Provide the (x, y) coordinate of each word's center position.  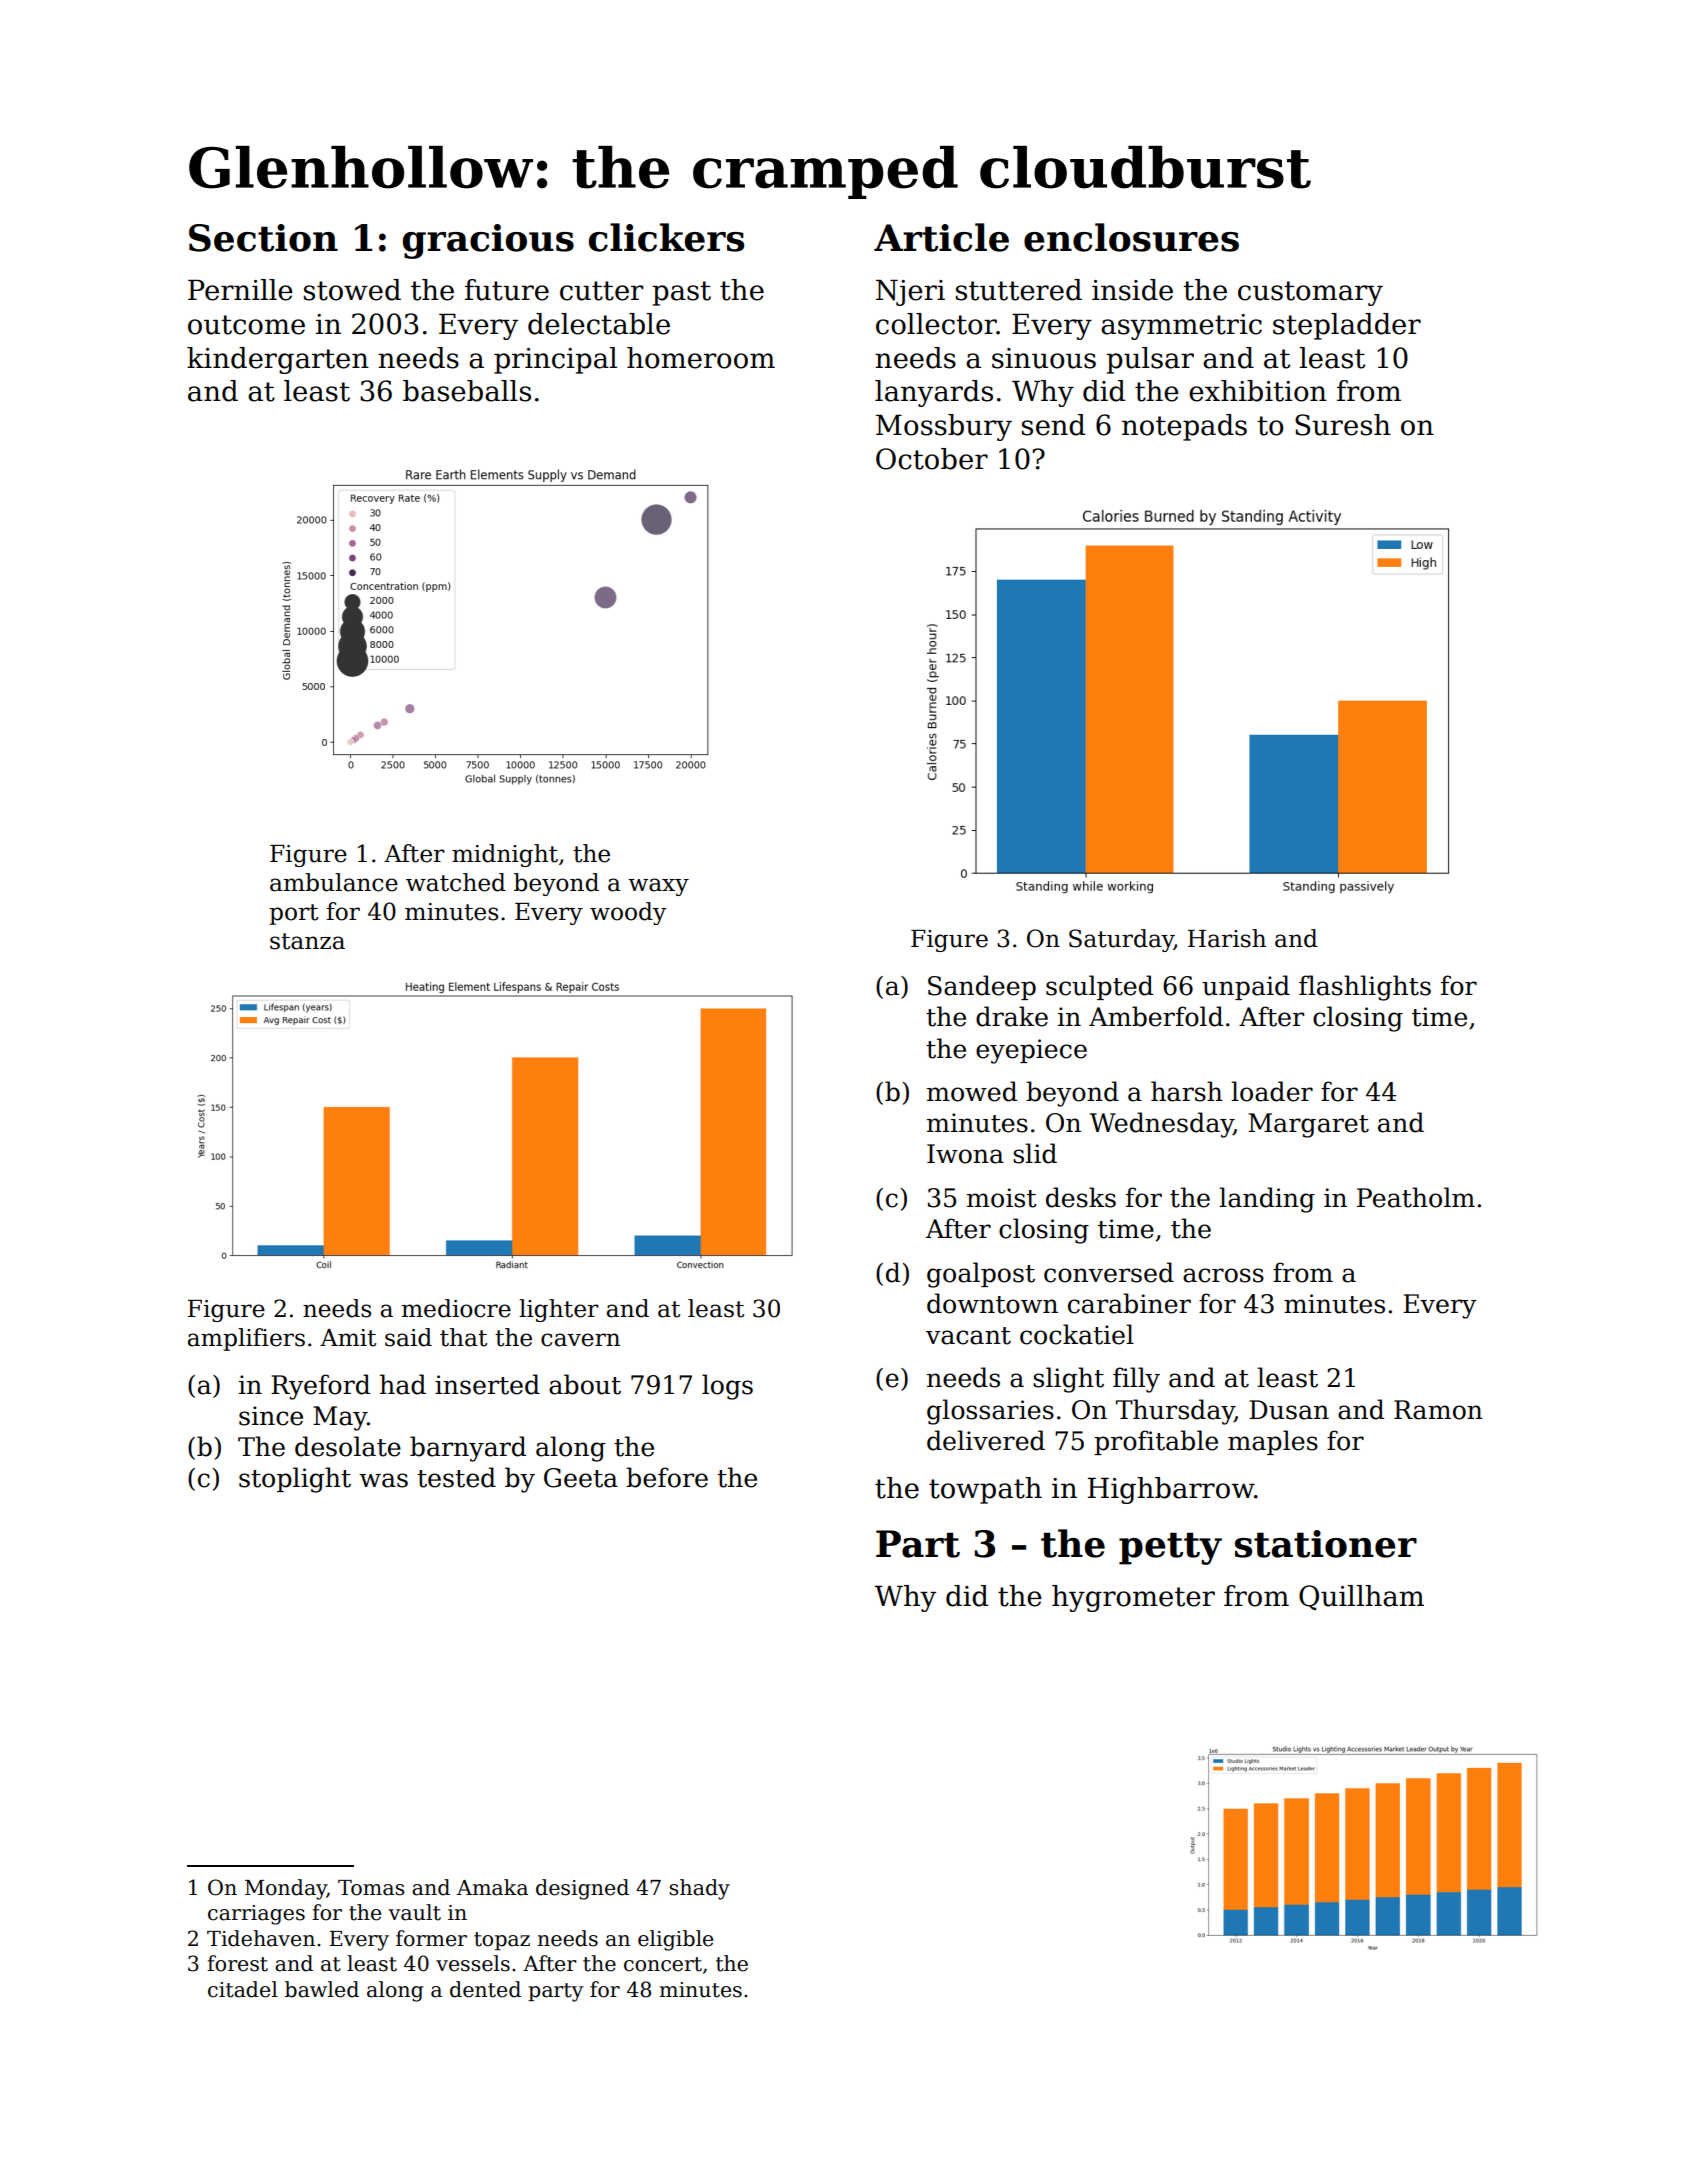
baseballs (467, 391)
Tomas (371, 1888)
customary (1310, 293)
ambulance (334, 882)
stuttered (1019, 290)
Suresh (1343, 425)
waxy (658, 887)
